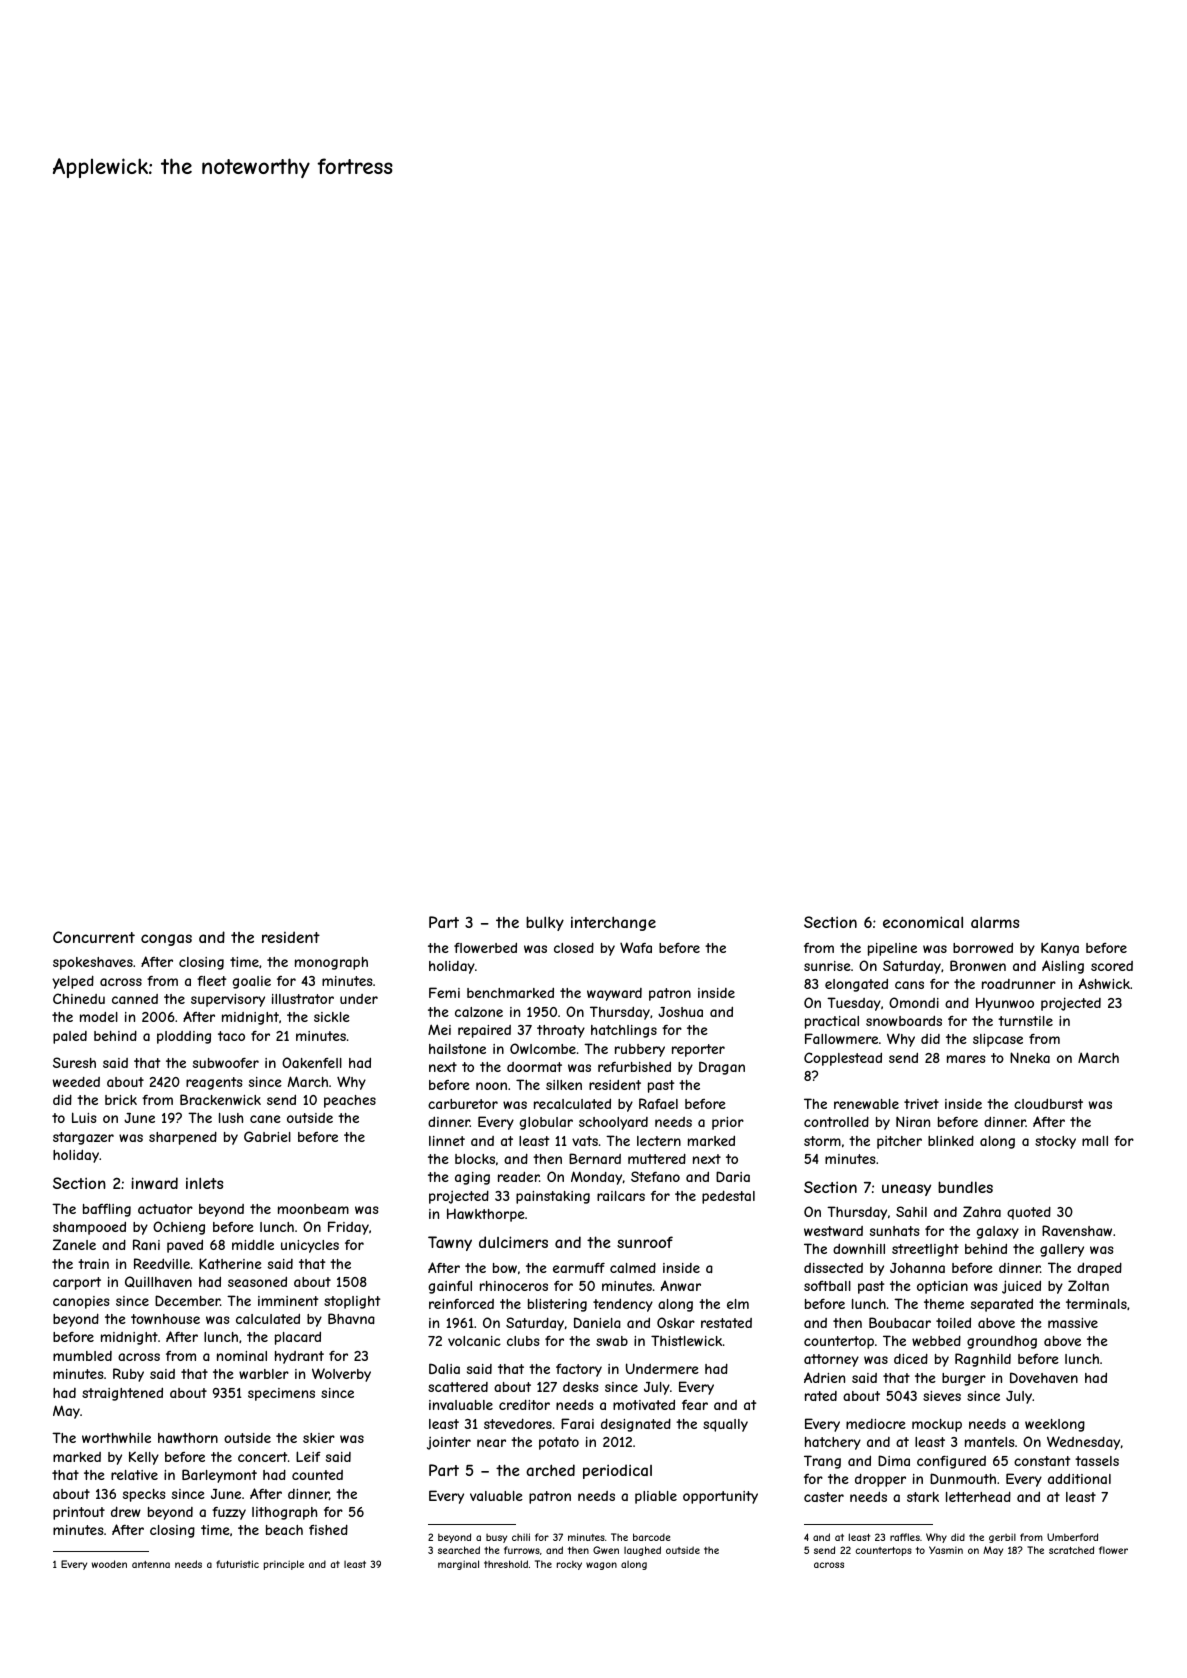 The height and width of the image is (1678, 1187). What do you see at coordinates (997, 1232) in the image?
I see `galaxy` at bounding box center [997, 1232].
